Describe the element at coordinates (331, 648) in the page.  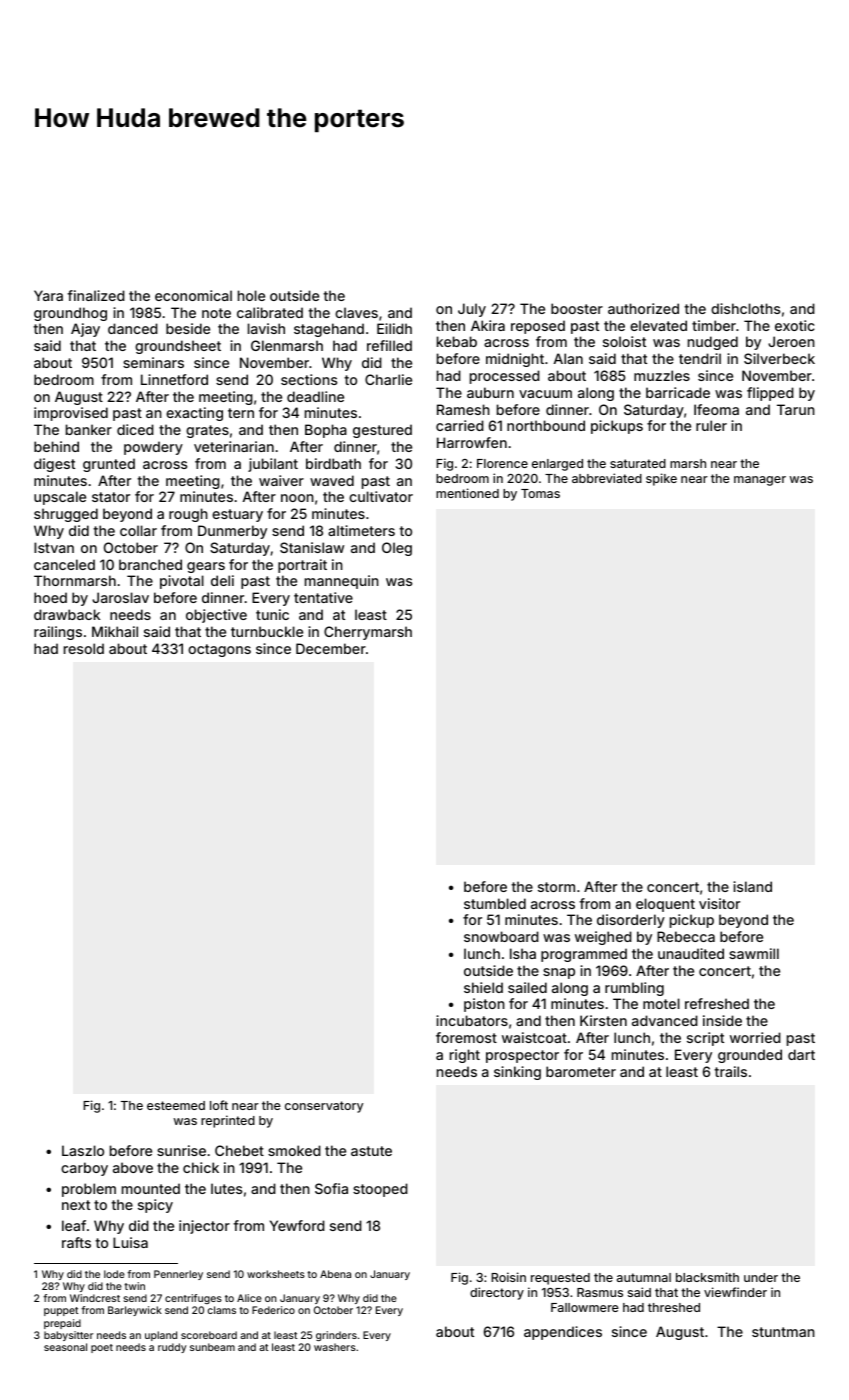
I see `December` at that location.
